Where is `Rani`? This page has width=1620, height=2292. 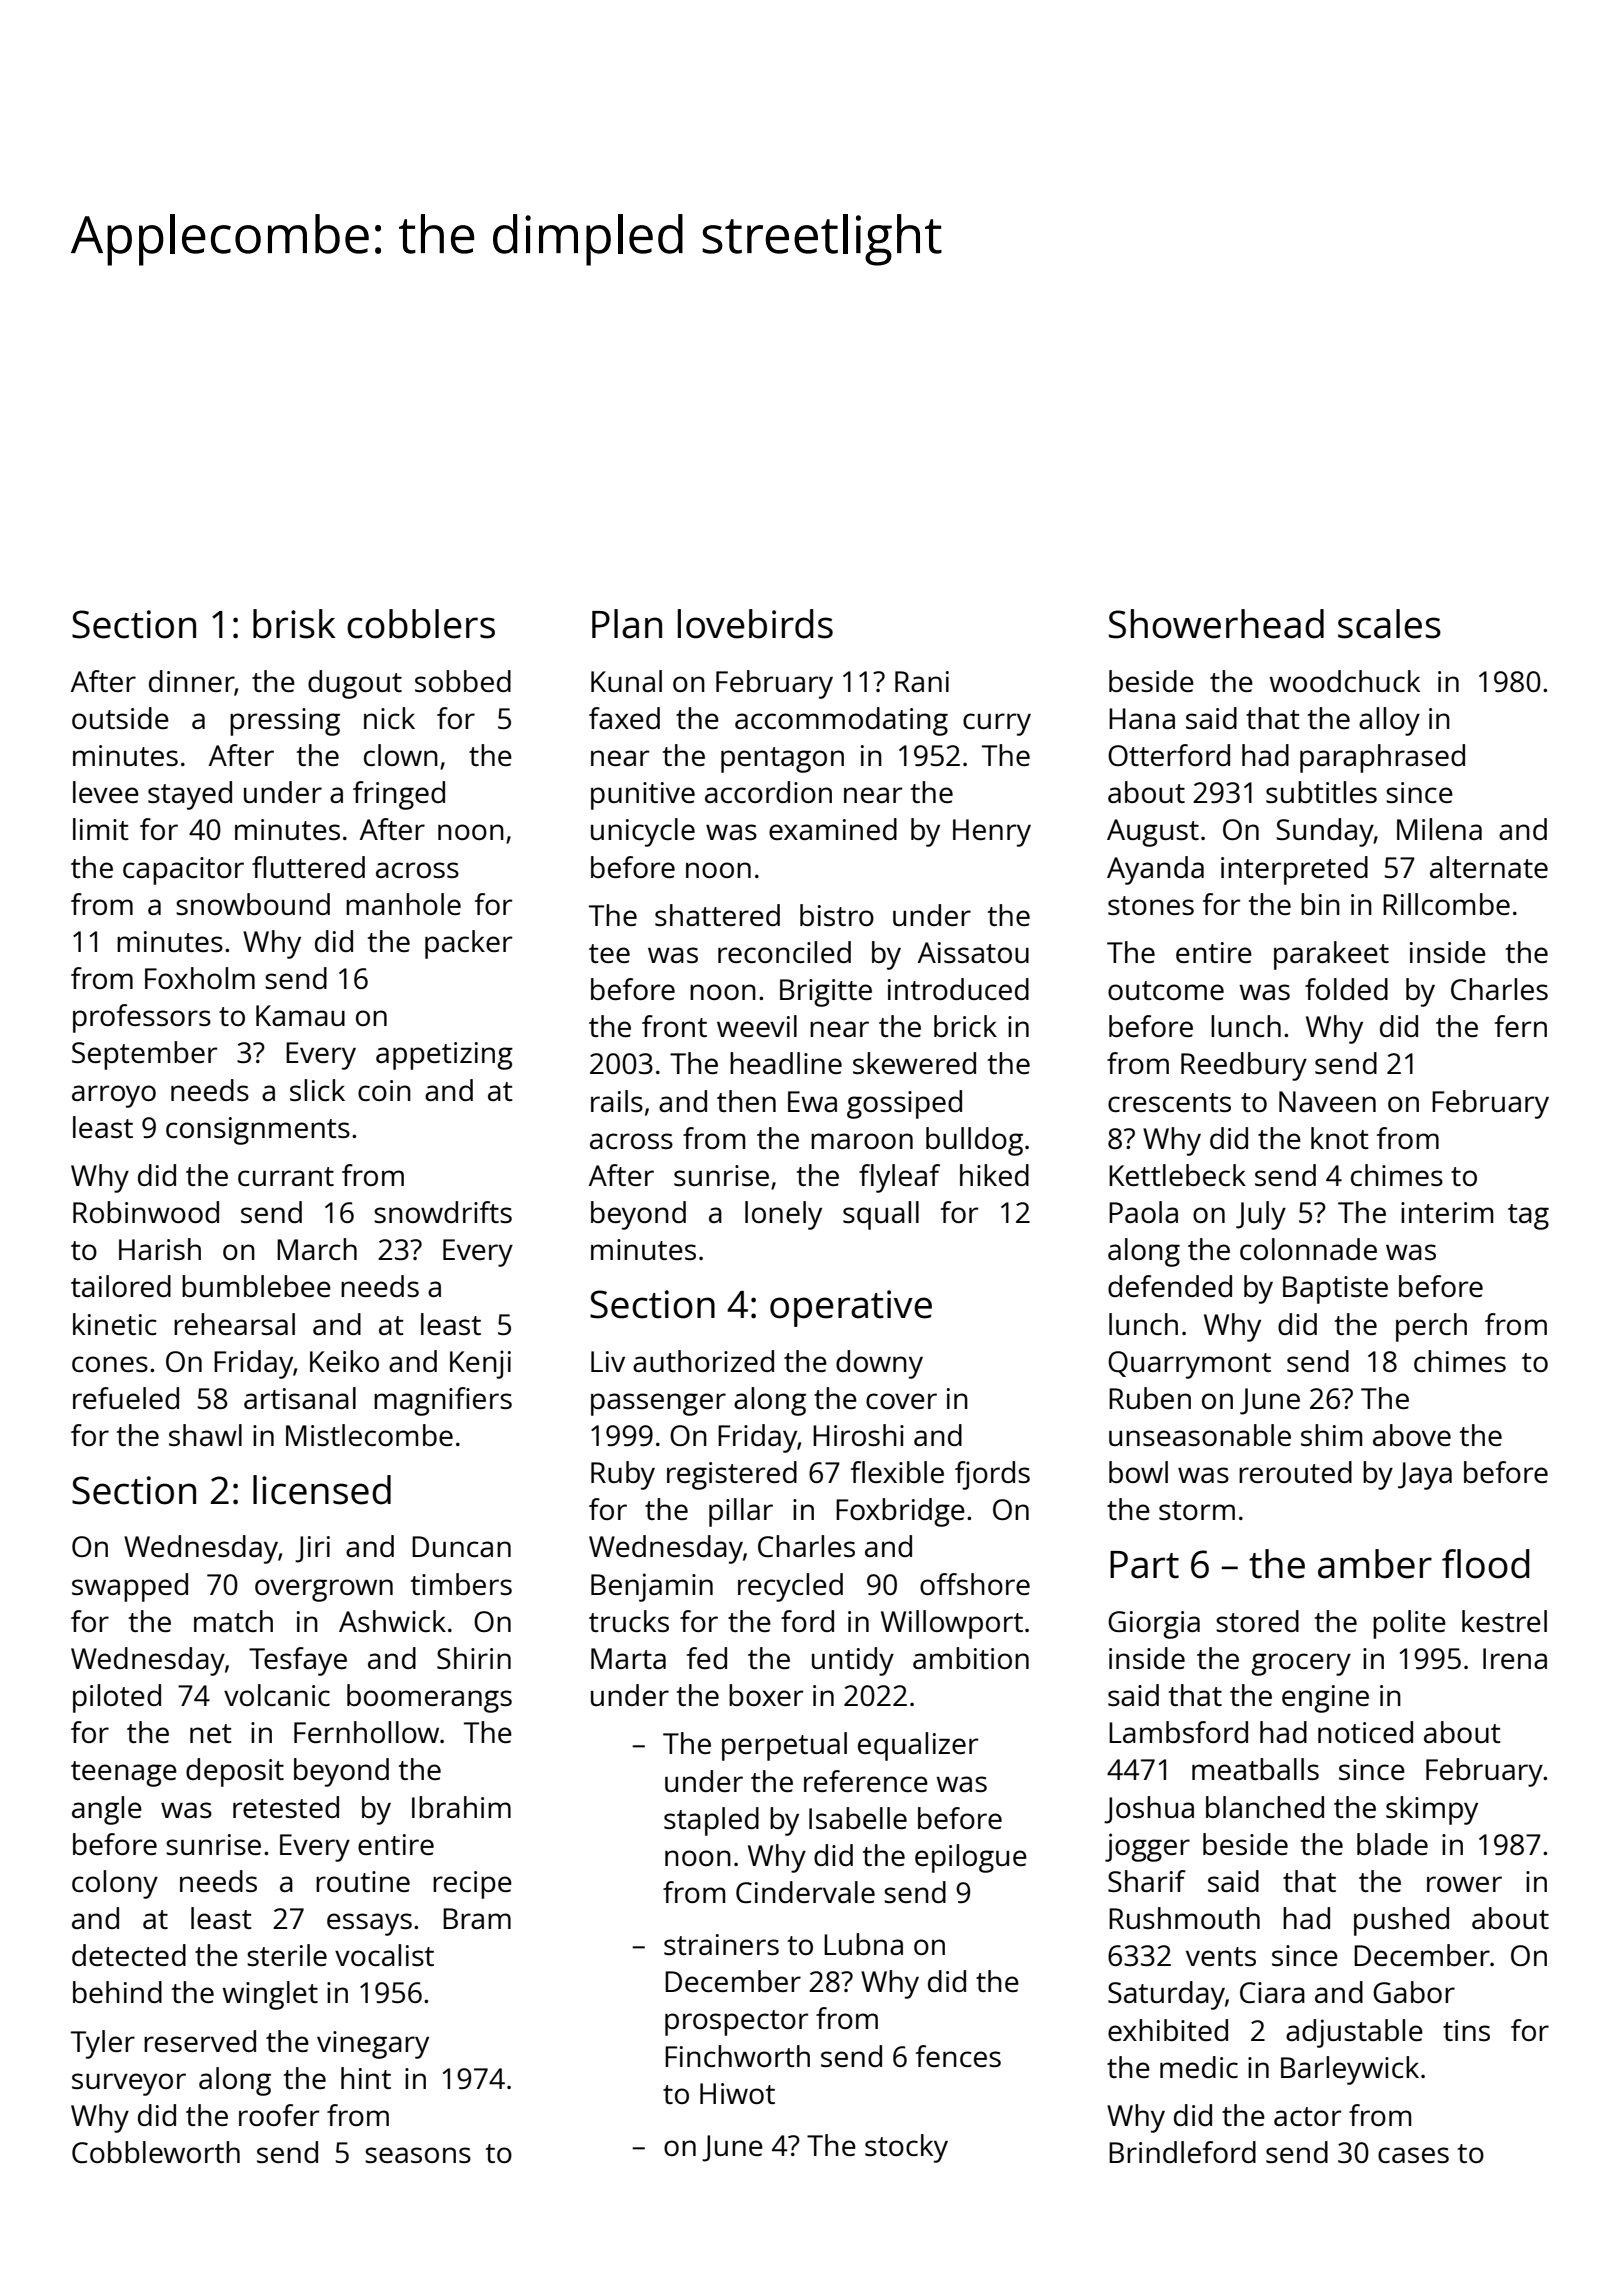 Rani is located at coordinates (922, 681).
